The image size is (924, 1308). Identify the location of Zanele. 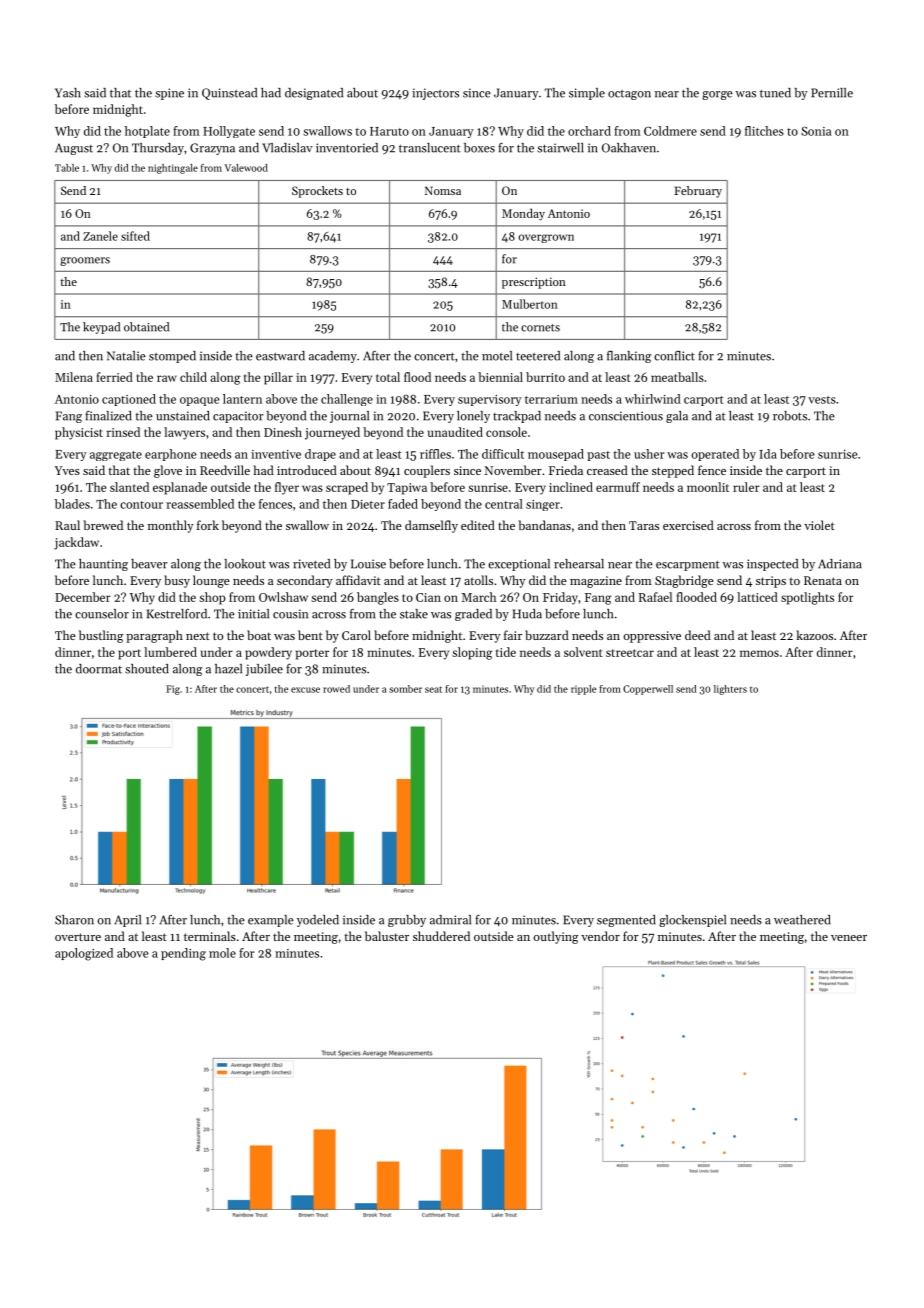
(100, 236).
